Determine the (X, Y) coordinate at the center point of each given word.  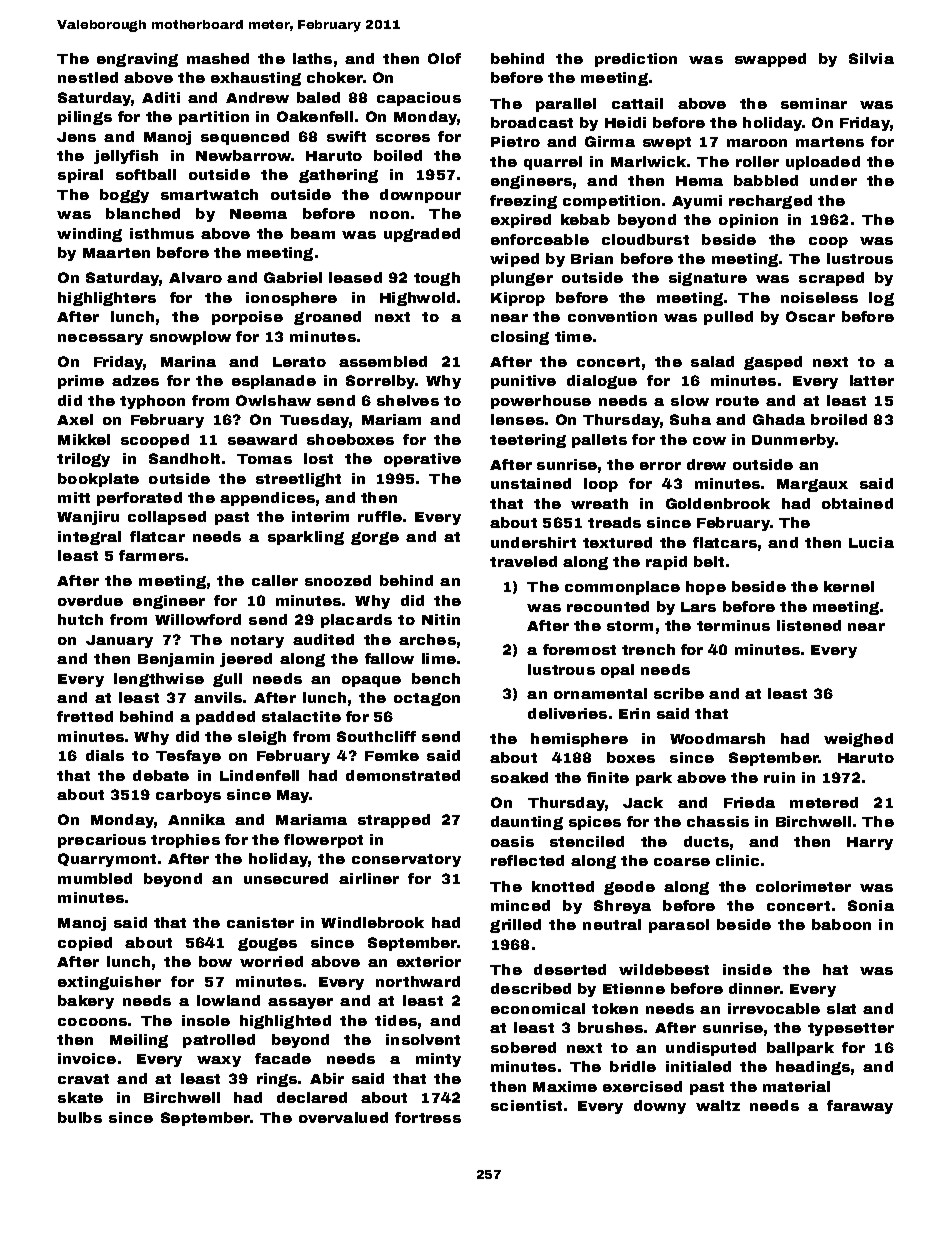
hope (706, 588)
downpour (420, 196)
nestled (88, 77)
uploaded (823, 163)
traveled (523, 561)
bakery (86, 1002)
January (119, 641)
